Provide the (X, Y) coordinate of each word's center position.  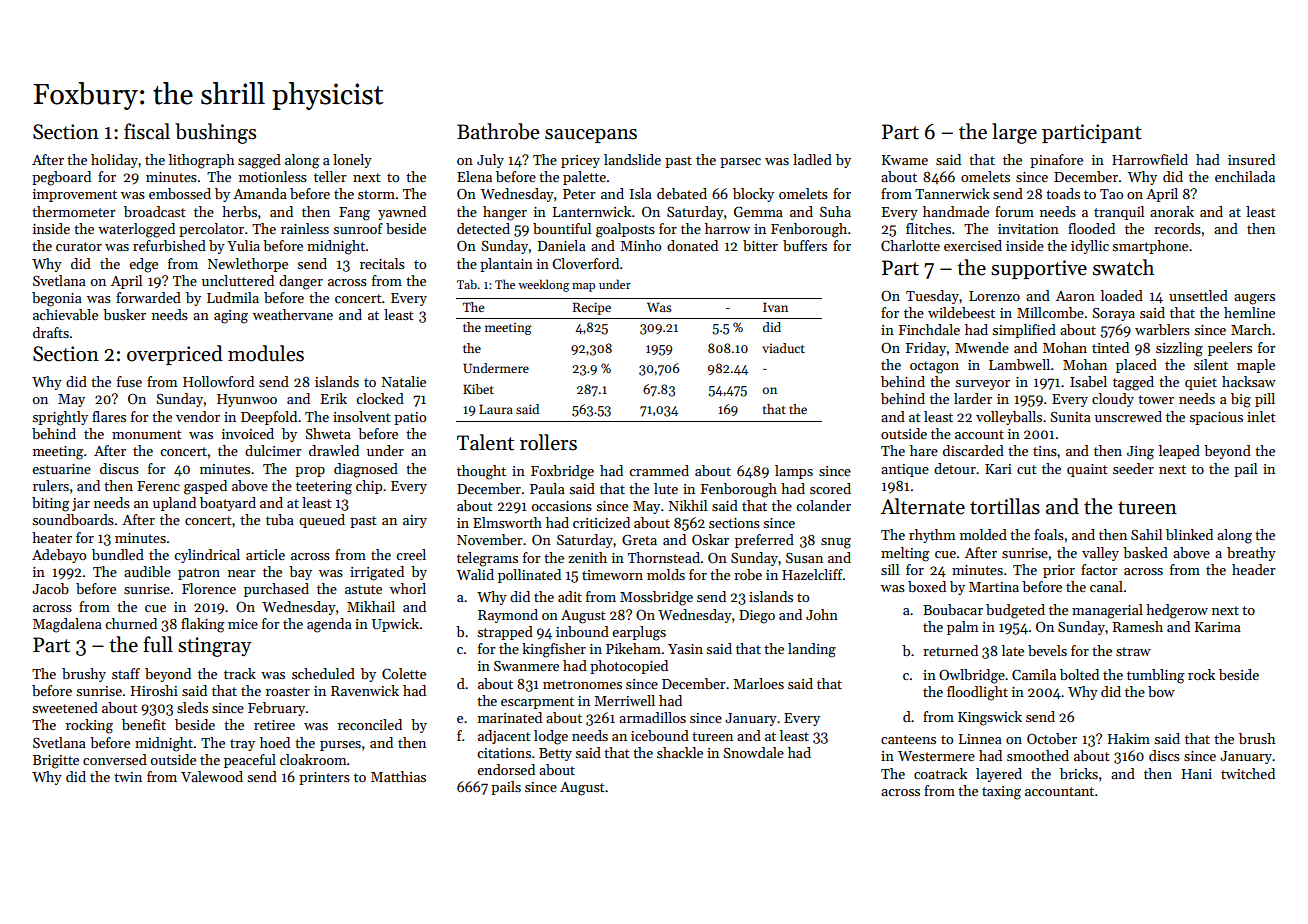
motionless (273, 176)
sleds (192, 707)
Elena (474, 176)
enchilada (1245, 176)
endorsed (506, 769)
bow (1161, 691)
